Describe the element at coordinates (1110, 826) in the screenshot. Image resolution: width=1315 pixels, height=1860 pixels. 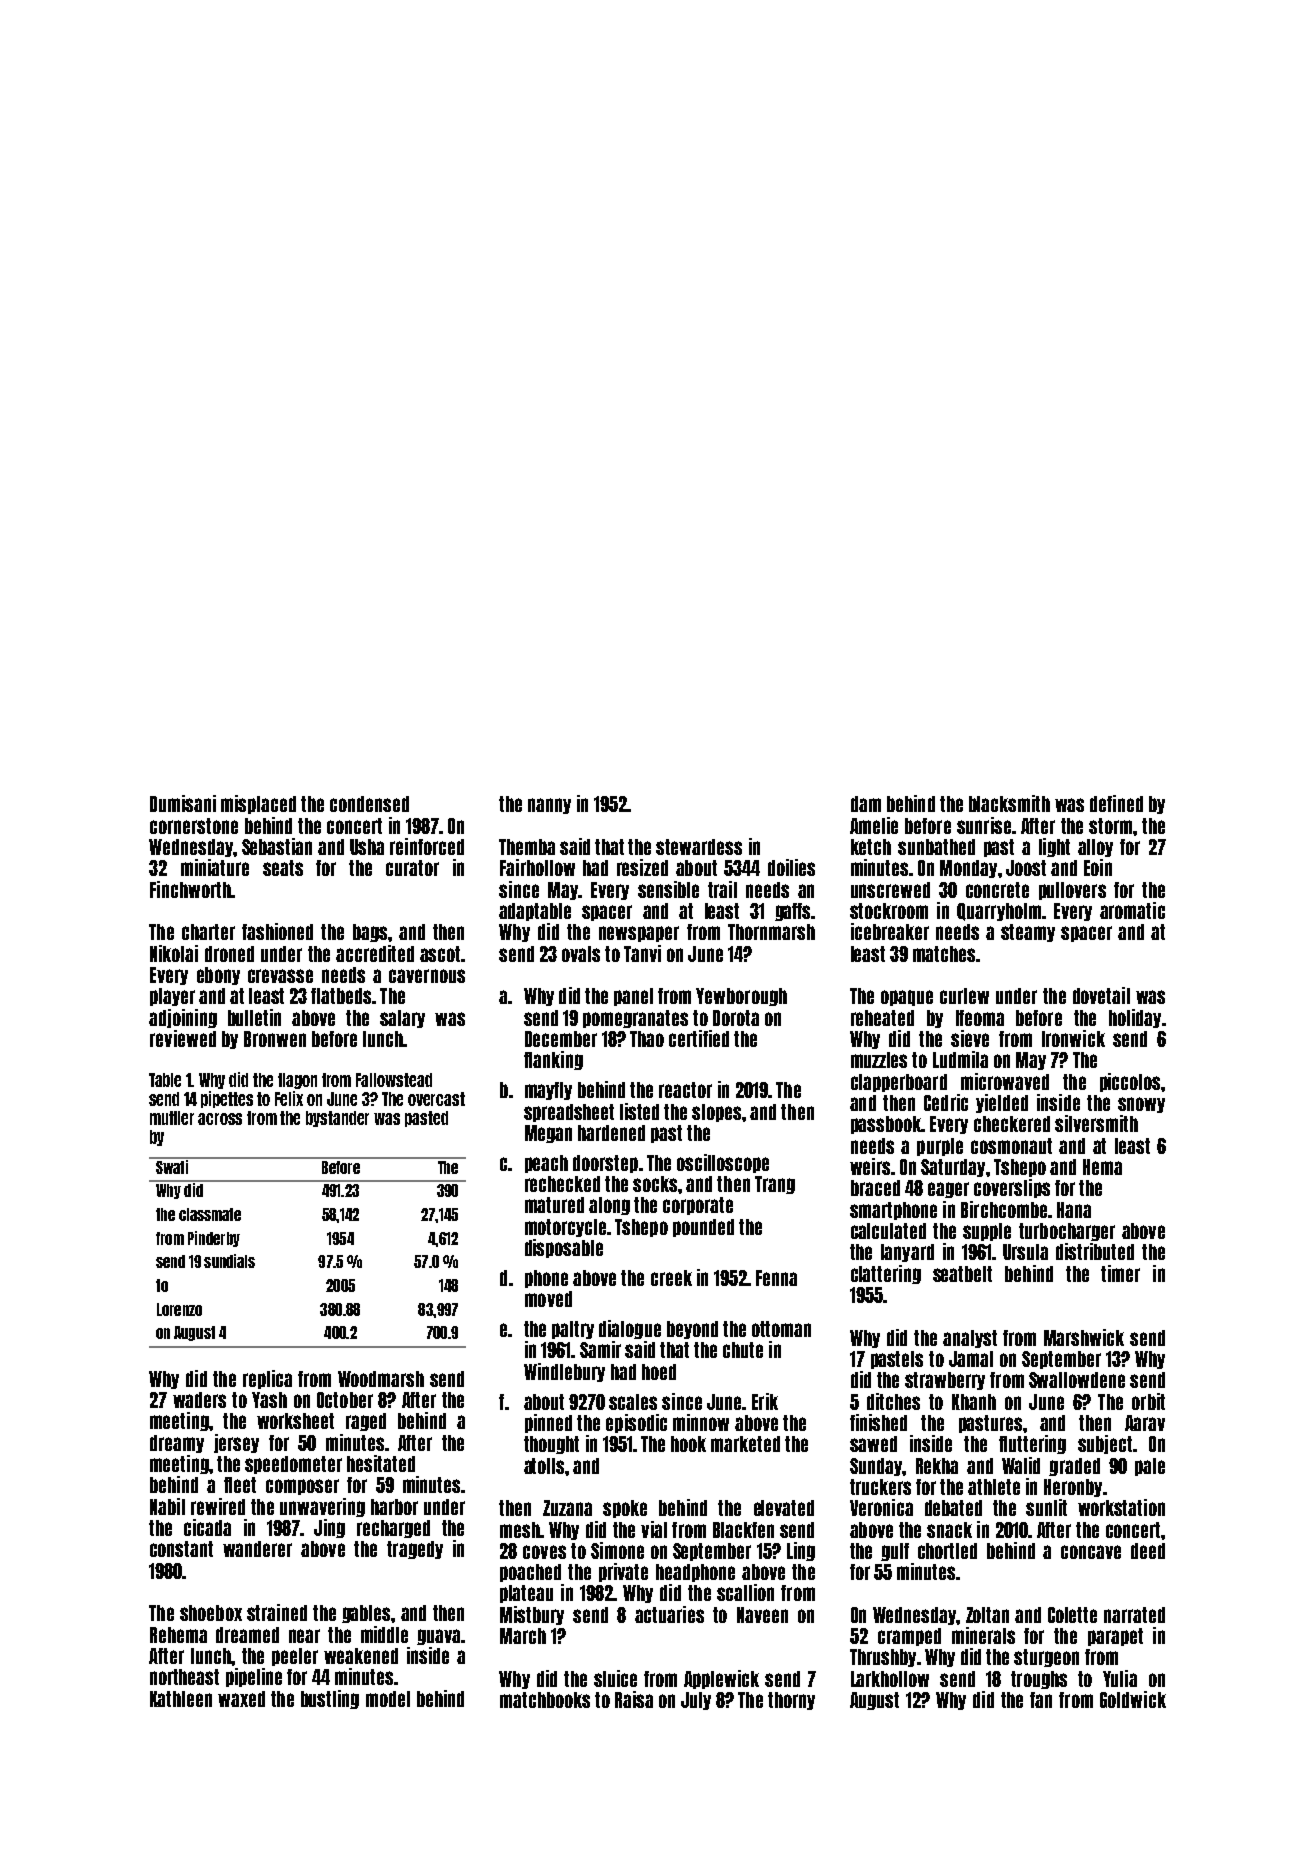
I see `storm` at that location.
